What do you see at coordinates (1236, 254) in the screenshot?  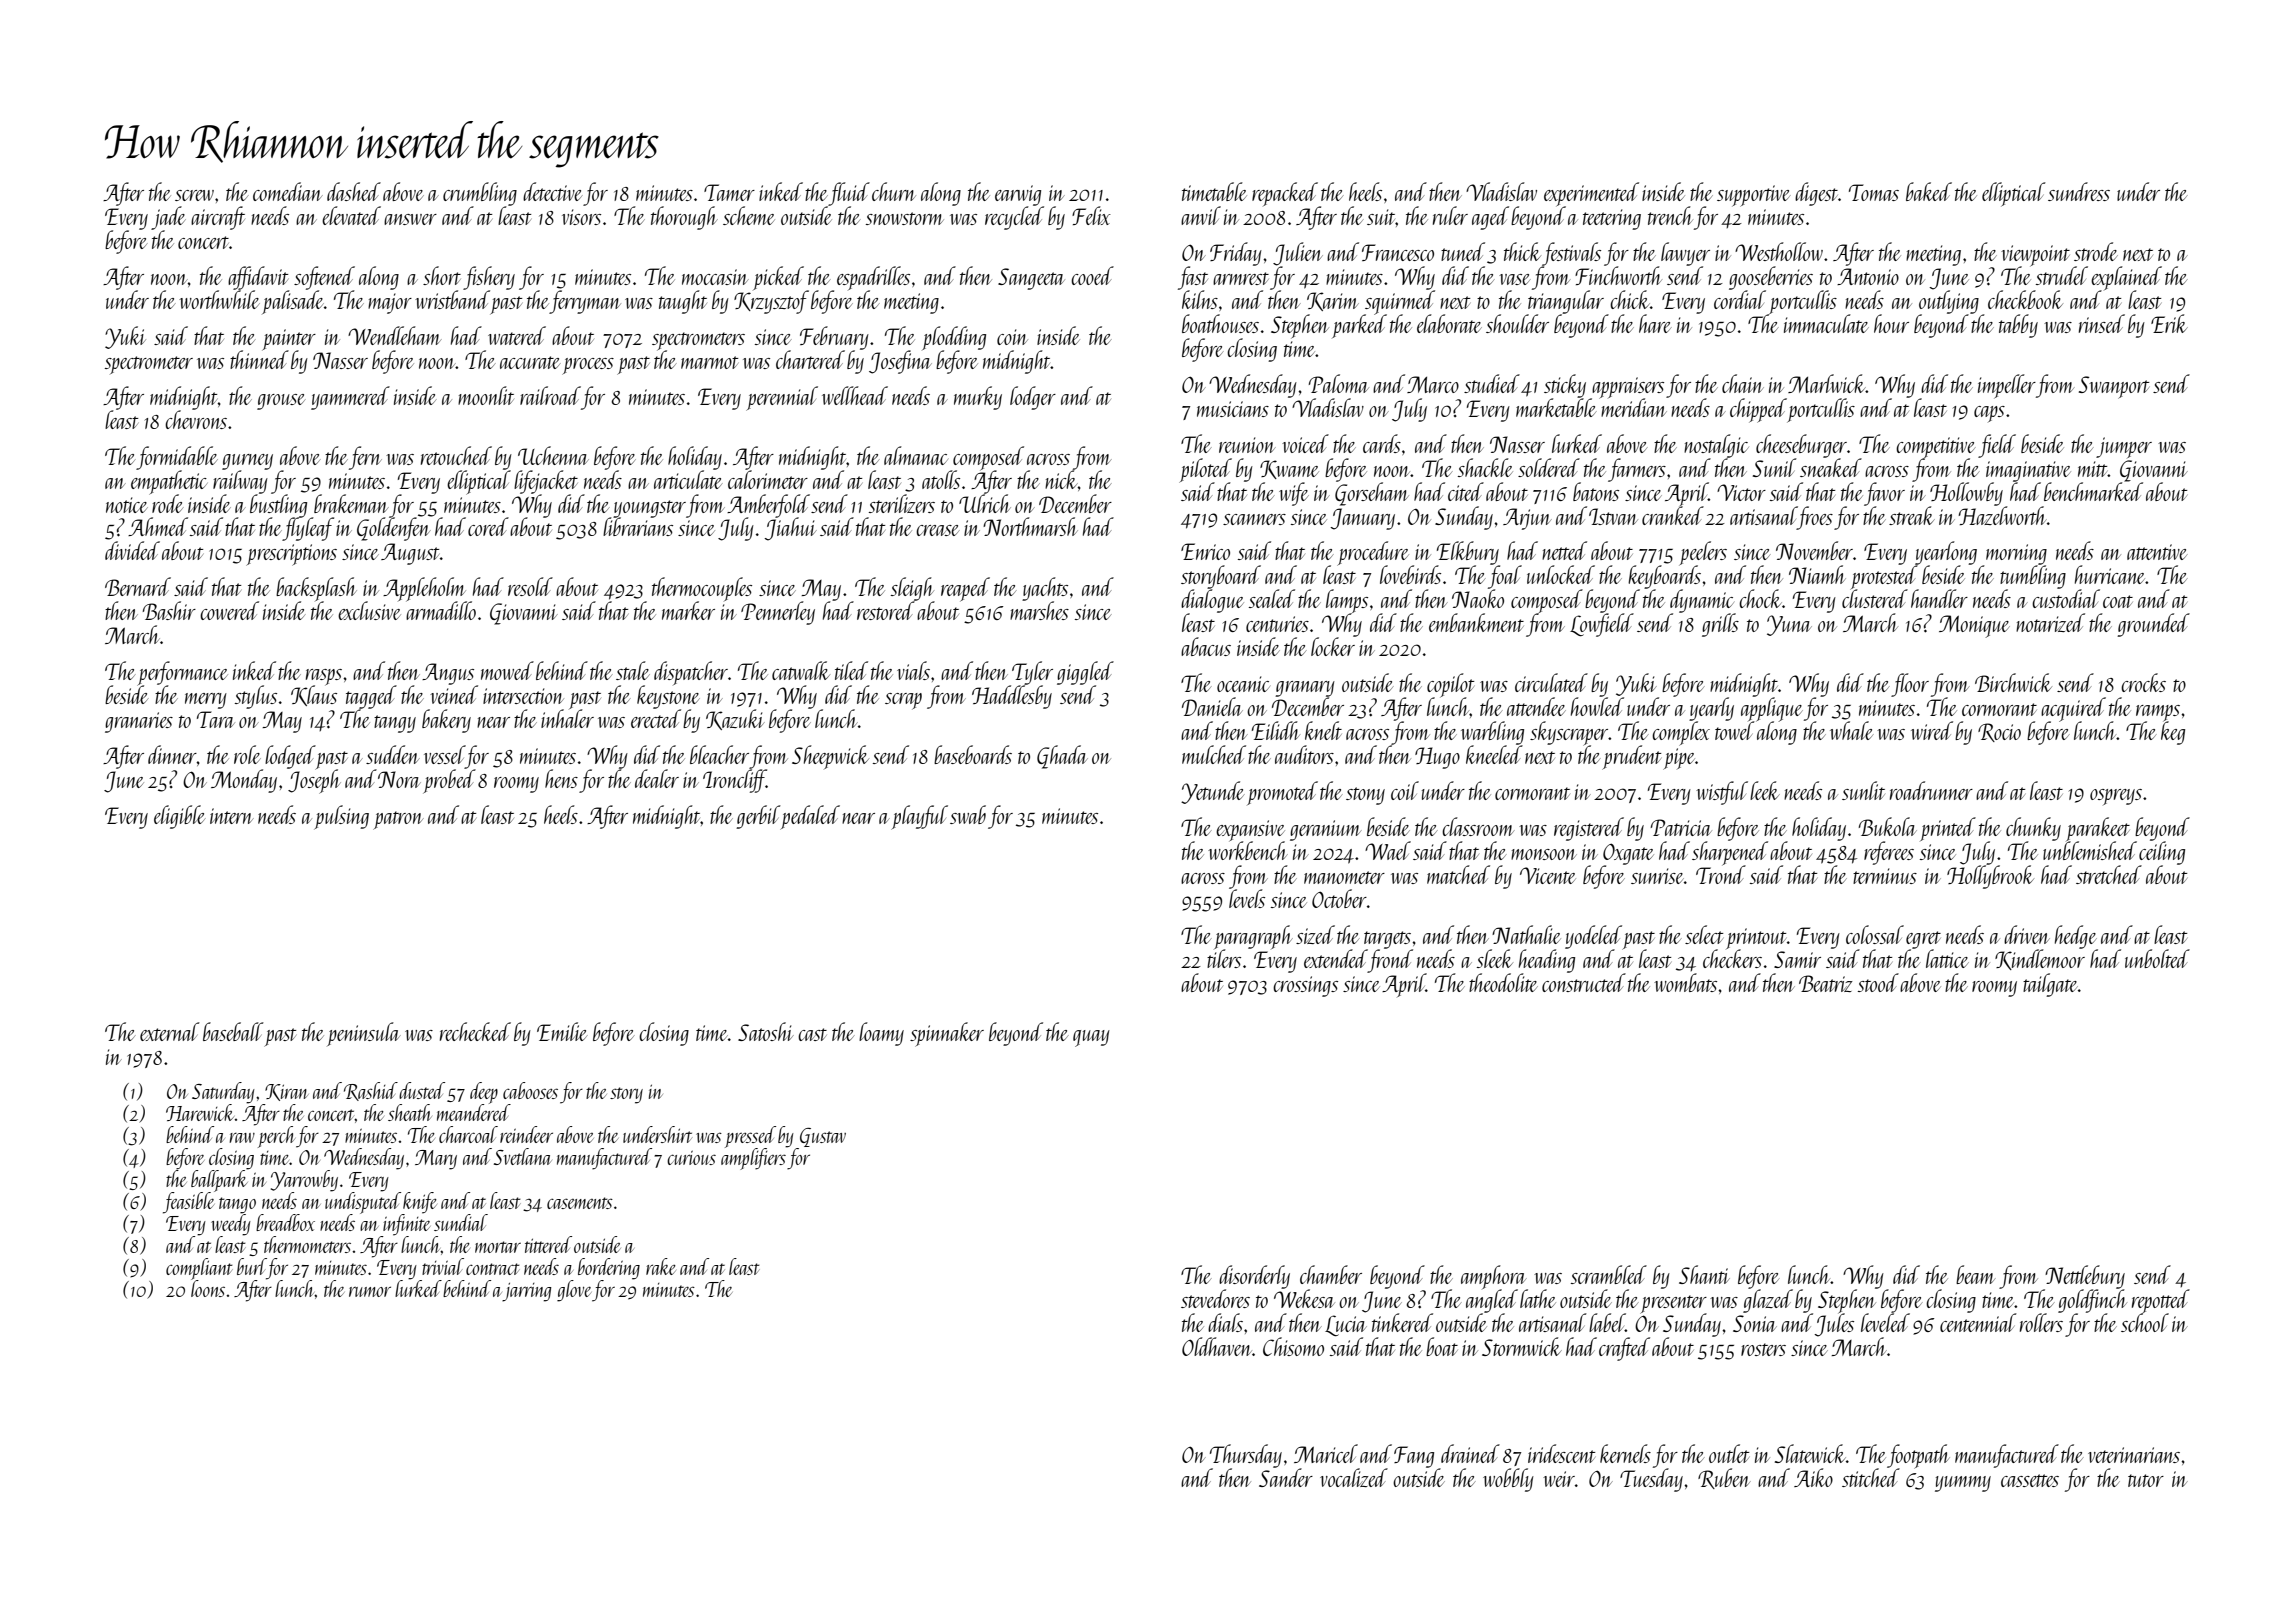 I see `Friday` at bounding box center [1236, 254].
